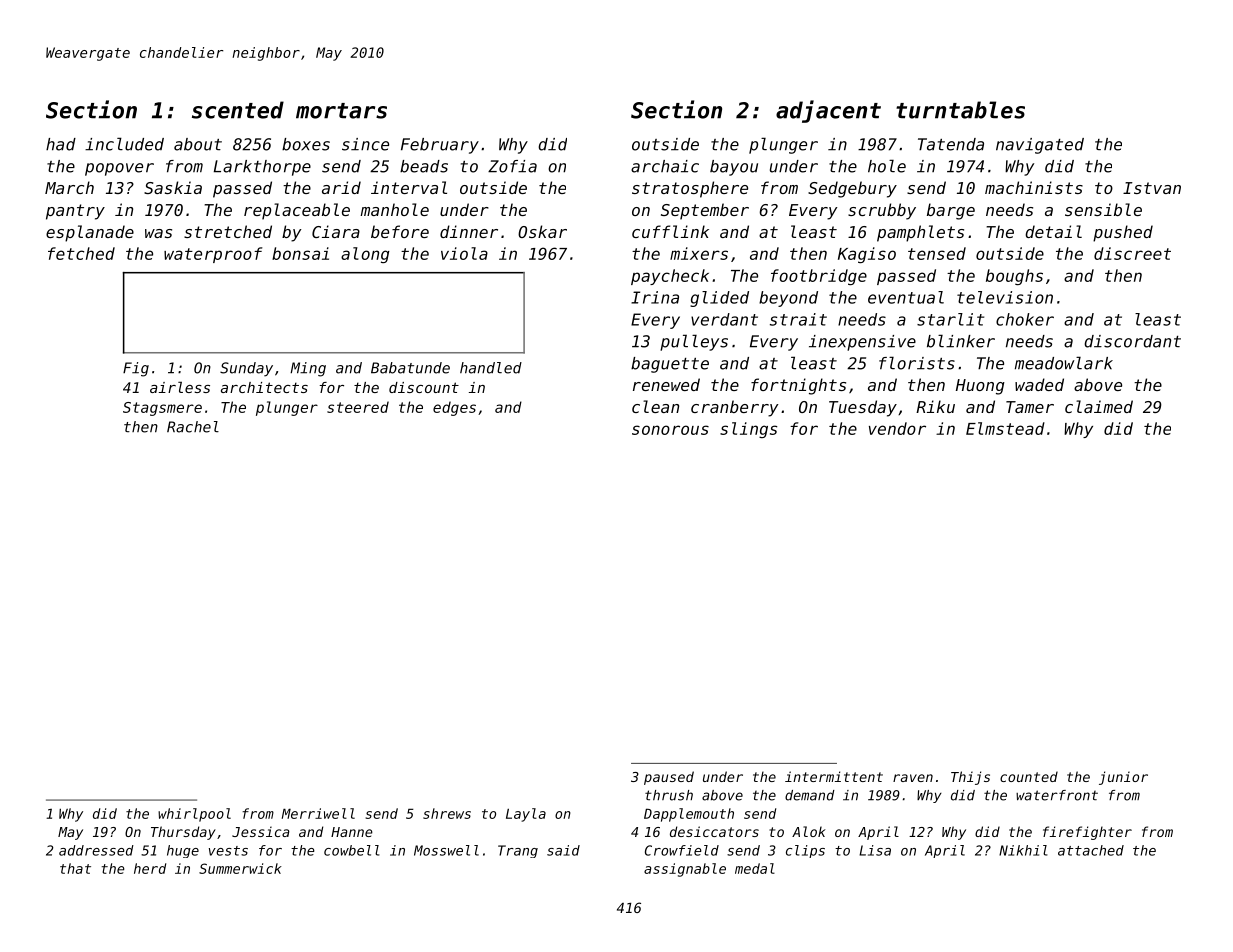 Image resolution: width=1233 pixels, height=952 pixels. What do you see at coordinates (669, 778) in the image?
I see `paused` at bounding box center [669, 778].
